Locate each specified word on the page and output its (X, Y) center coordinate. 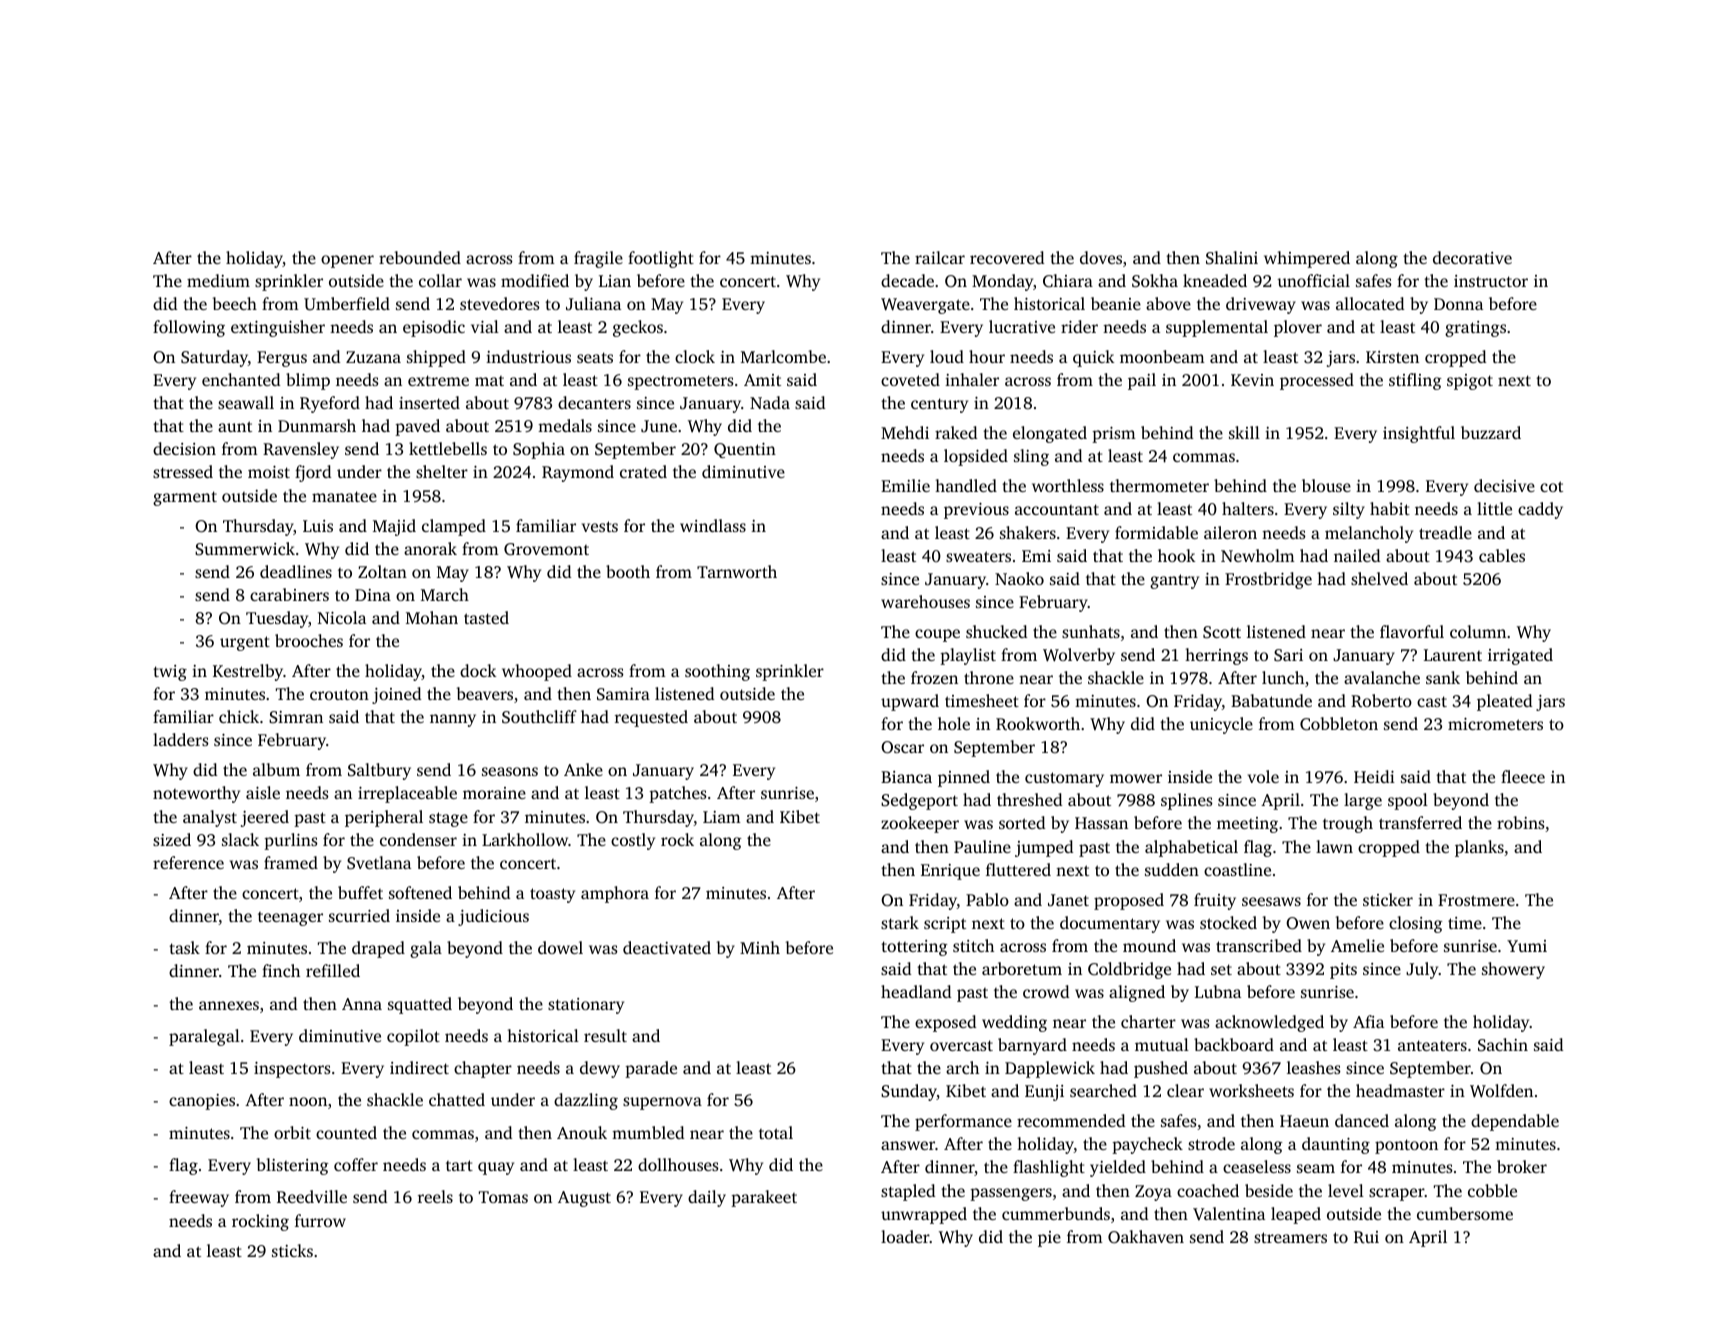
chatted (457, 1099)
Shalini (1232, 257)
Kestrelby (248, 672)
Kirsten (1392, 357)
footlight (661, 259)
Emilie (905, 485)
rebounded (420, 257)
